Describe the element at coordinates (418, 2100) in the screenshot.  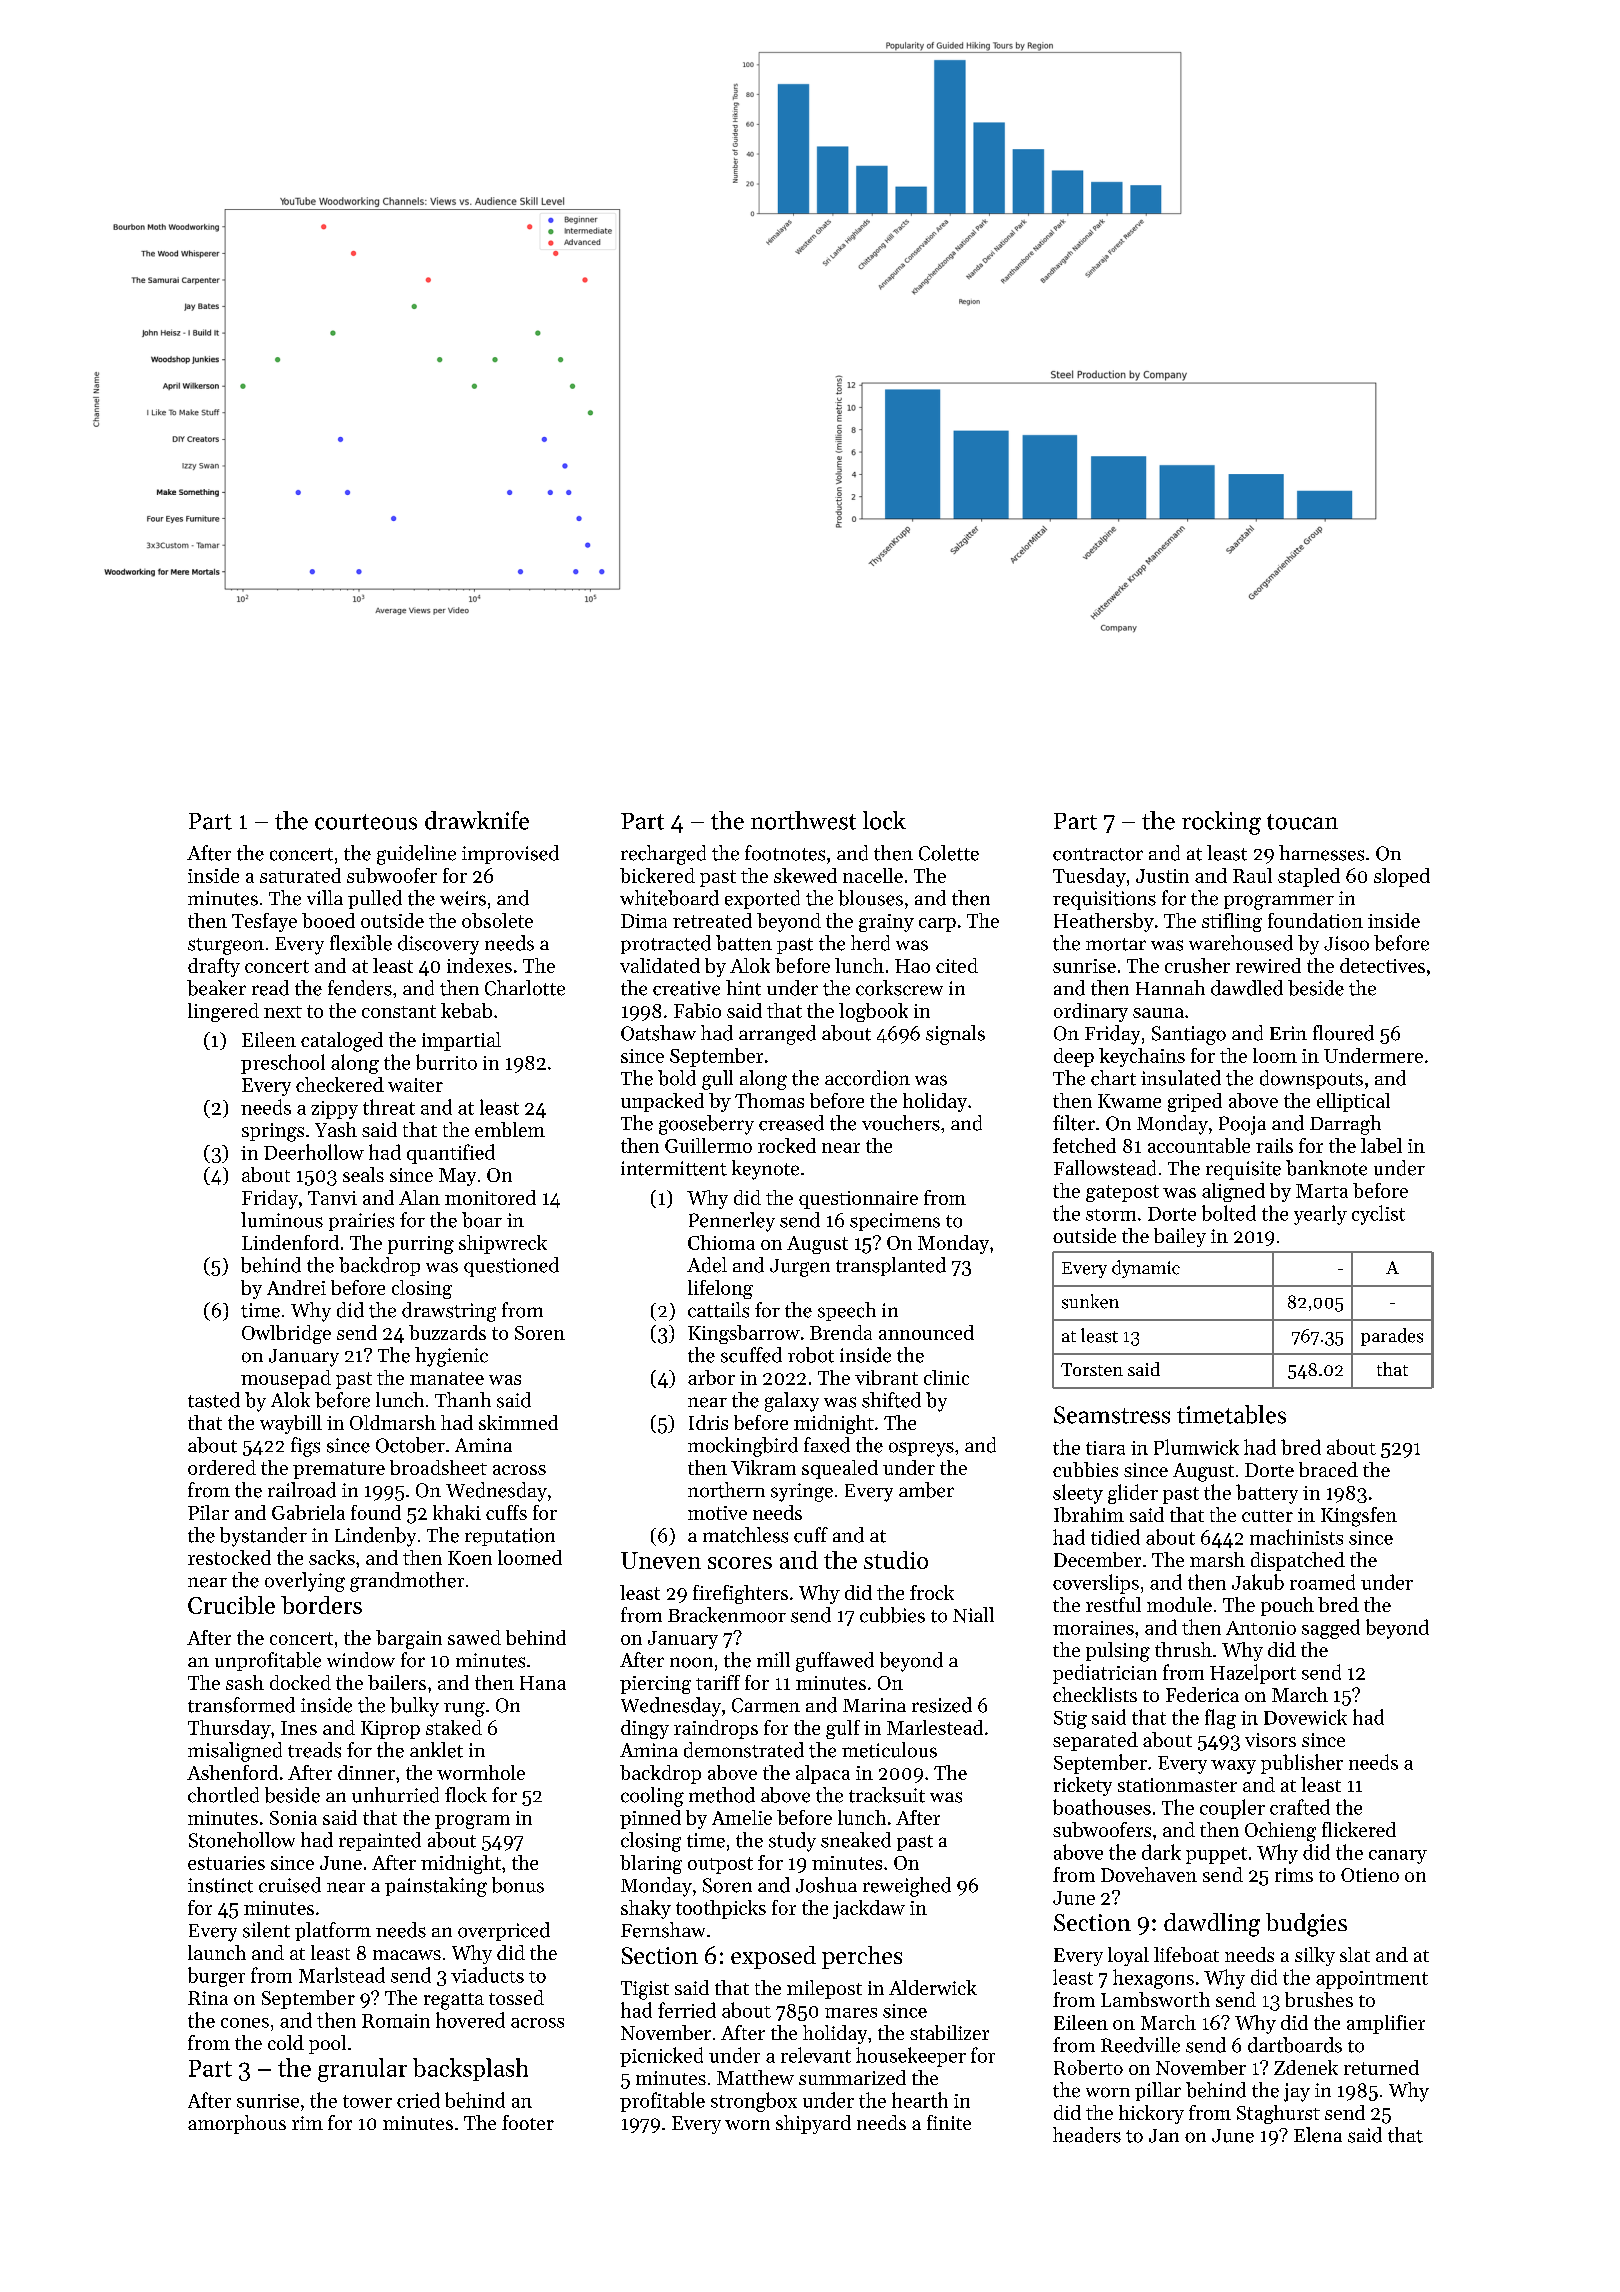
I see `cried` at that location.
